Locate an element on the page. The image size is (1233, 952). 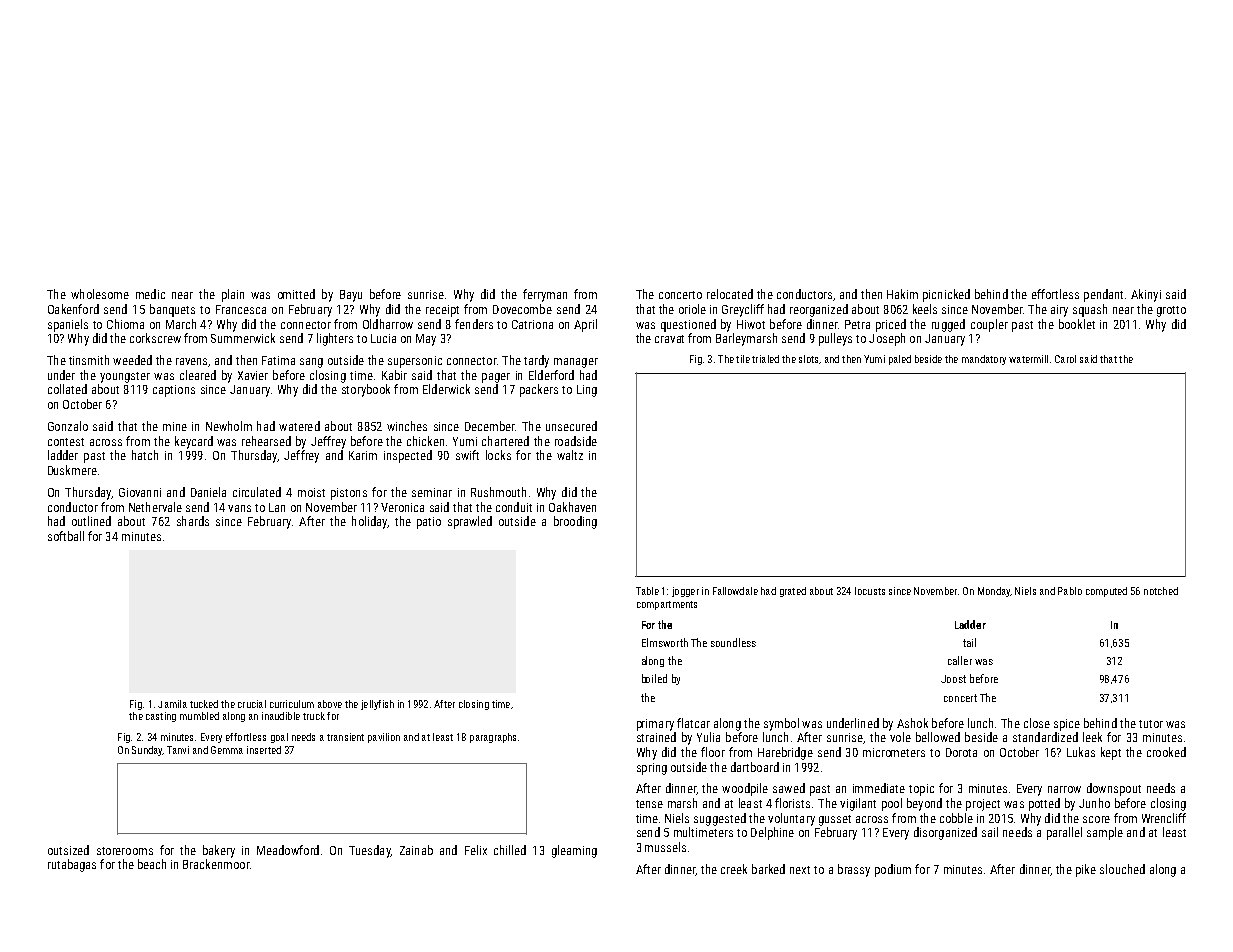
inserted is located at coordinates (264, 750).
